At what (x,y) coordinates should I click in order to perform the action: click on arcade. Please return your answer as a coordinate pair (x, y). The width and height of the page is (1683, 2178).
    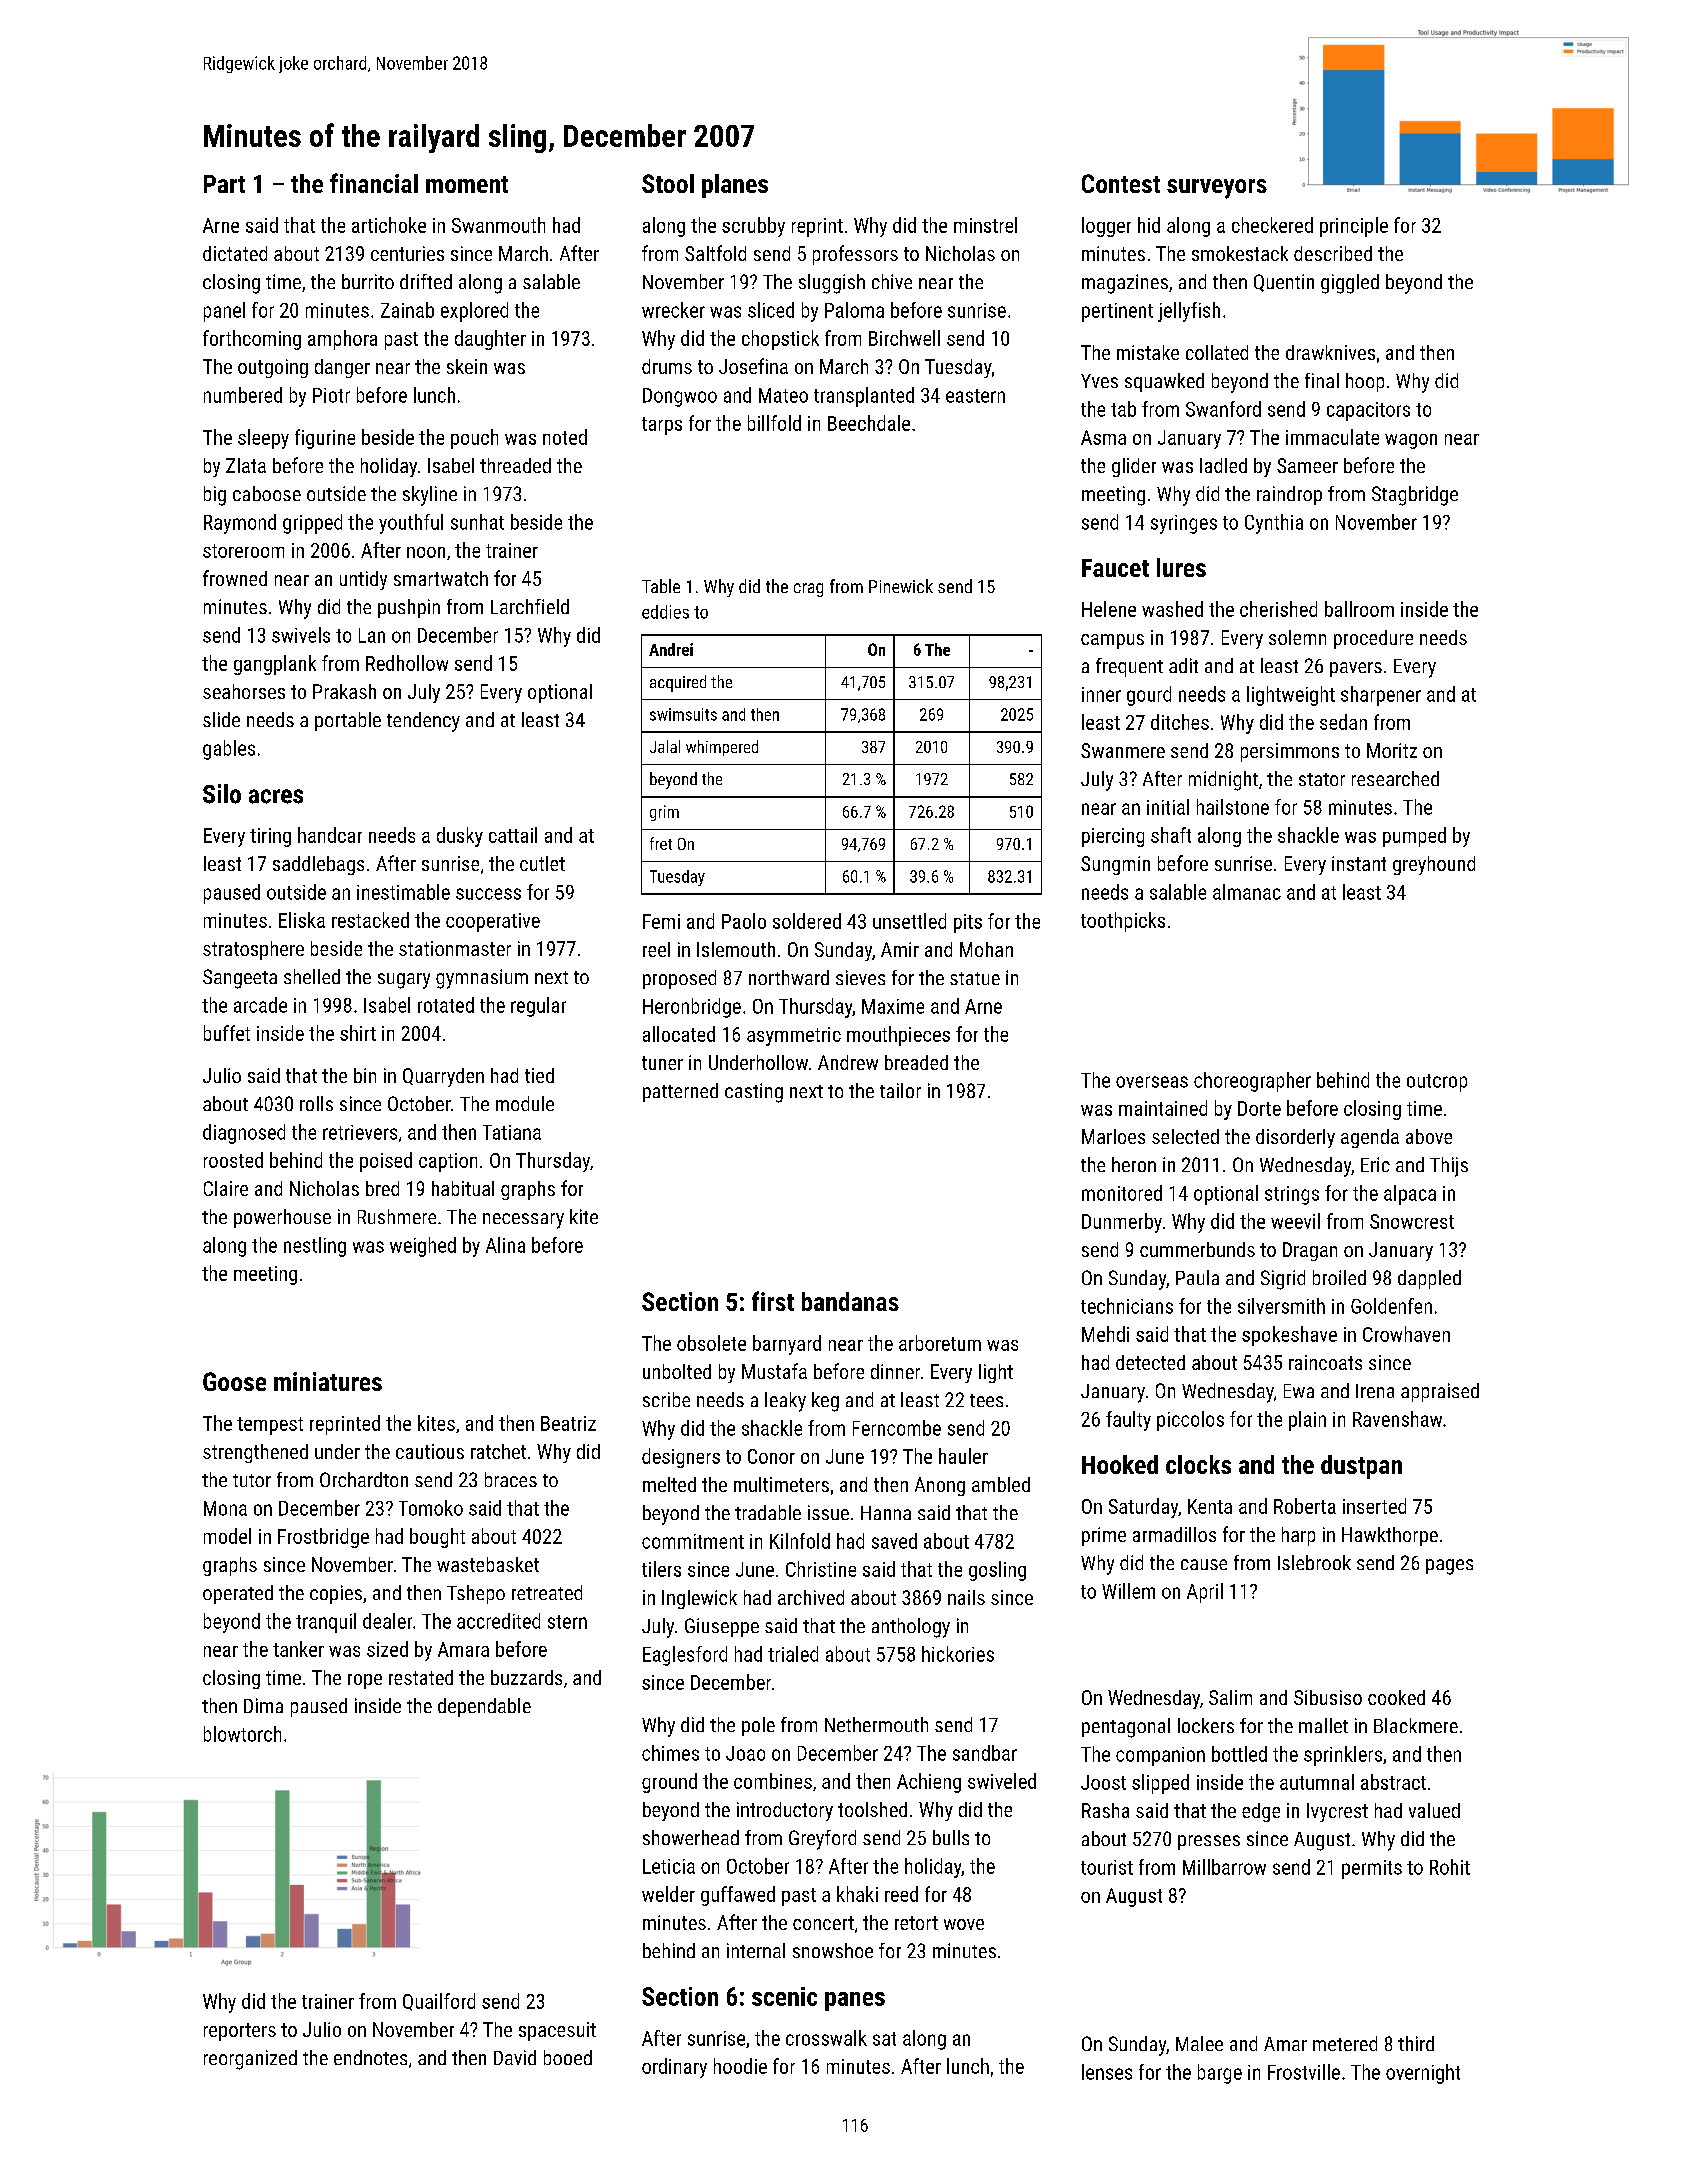
    Looking at the image, I should click on (260, 1005).
